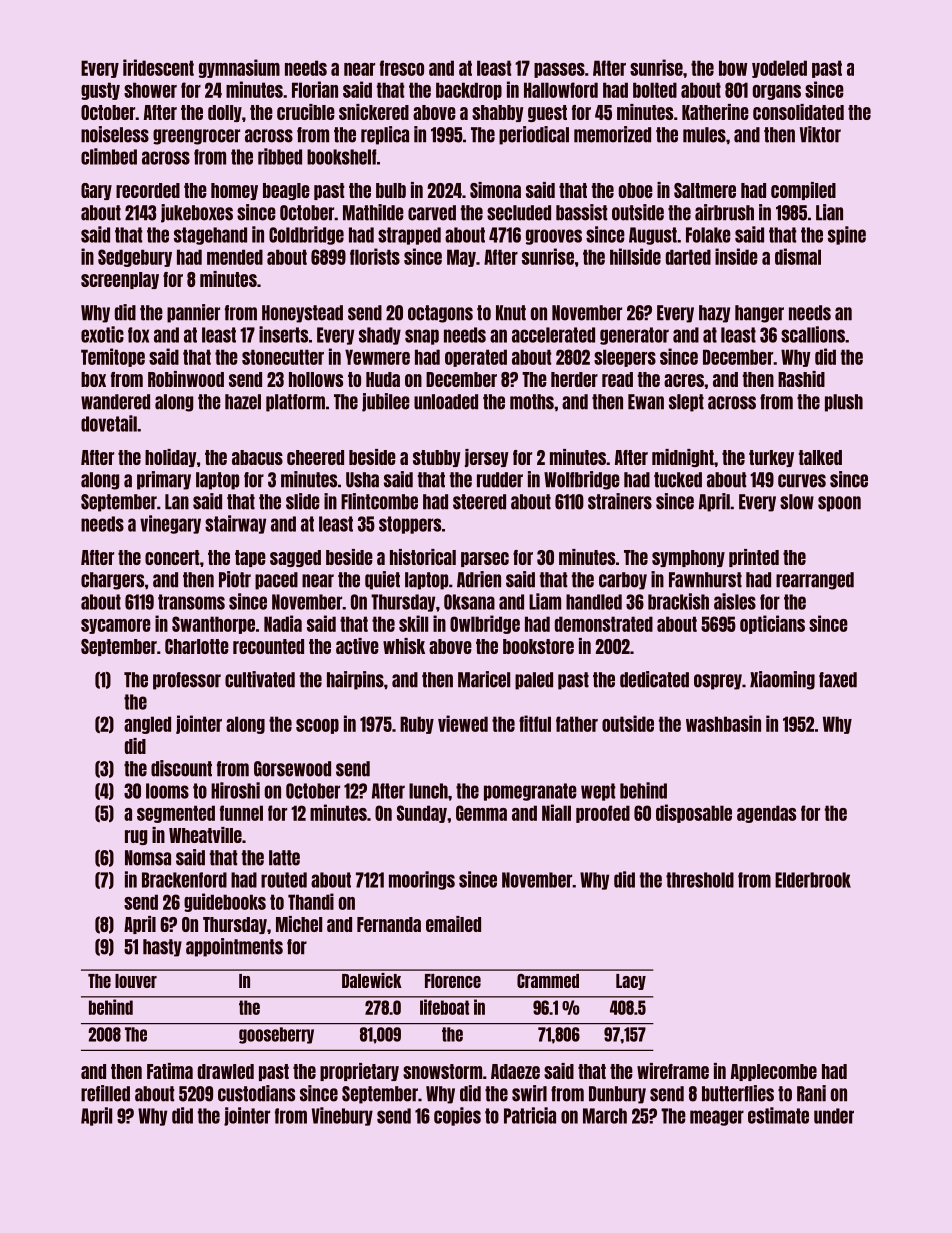 This document has width=952, height=1233. Describe the element at coordinates (105, 1093) in the document. I see `refilled` at that location.
